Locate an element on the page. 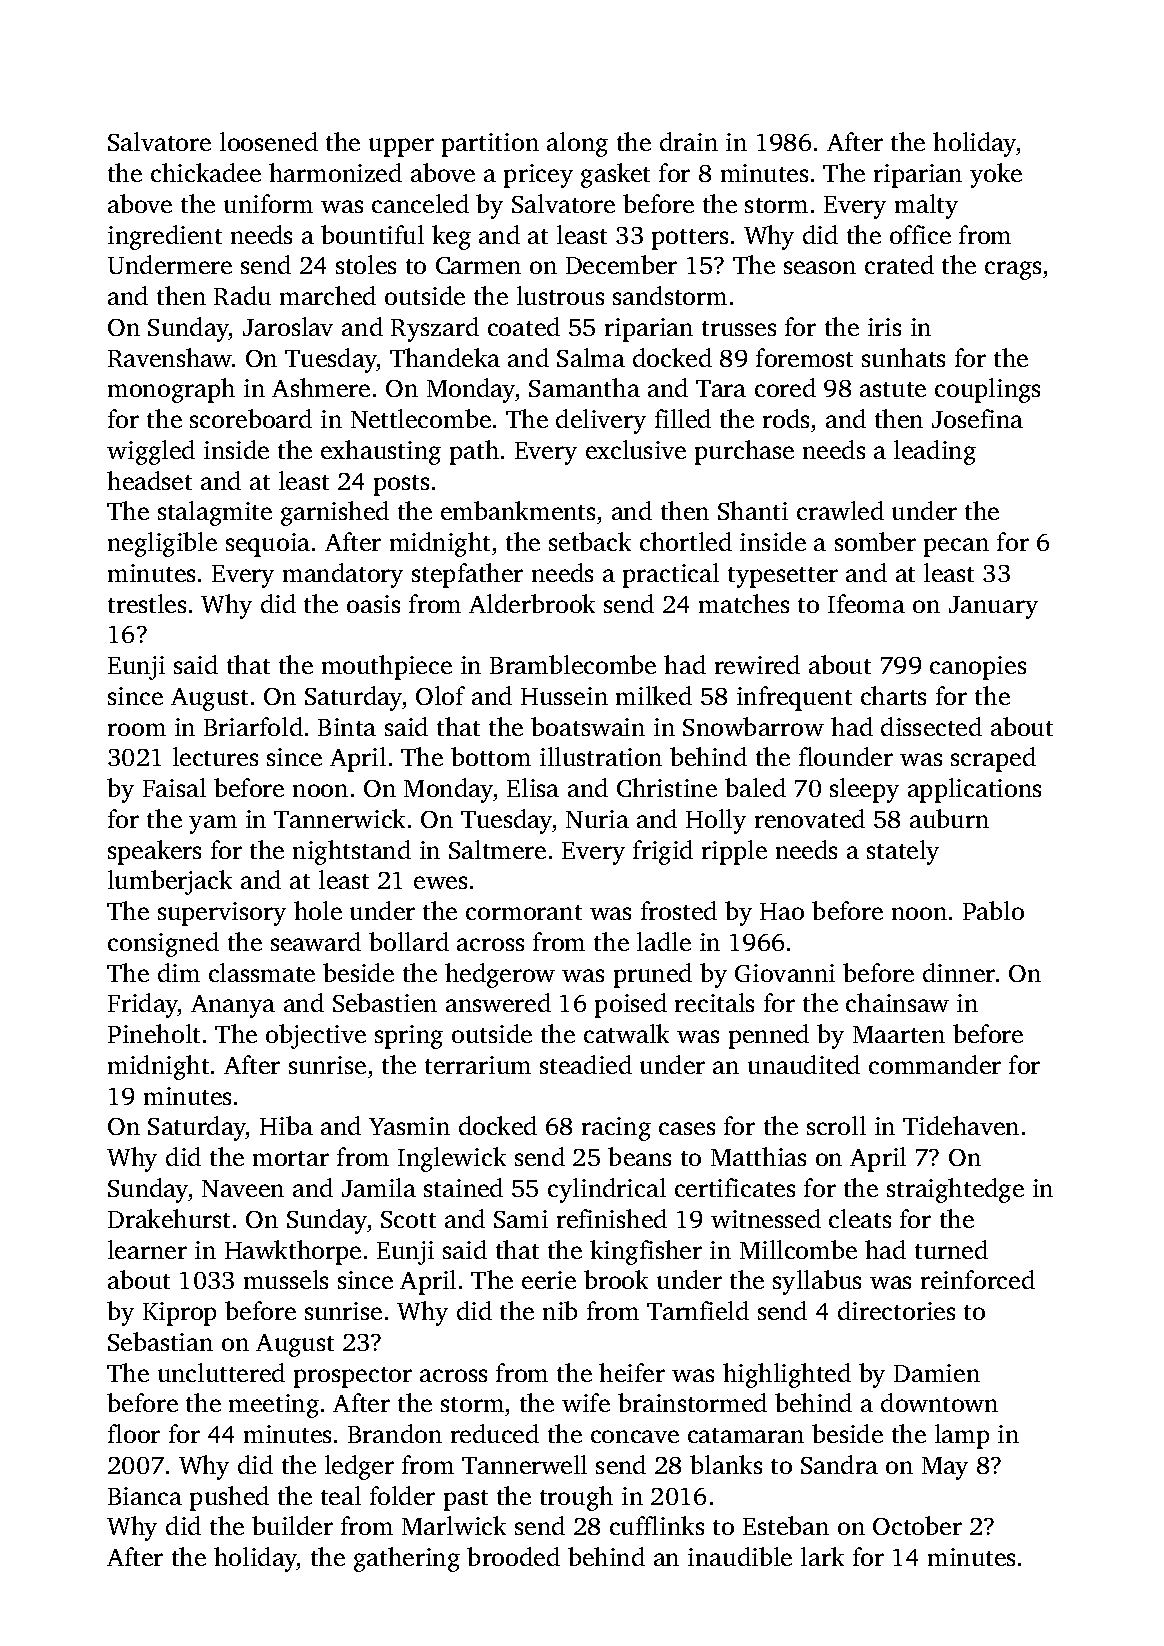 Image resolution: width=1164 pixels, height=1646 pixels. along is located at coordinates (577, 144).
